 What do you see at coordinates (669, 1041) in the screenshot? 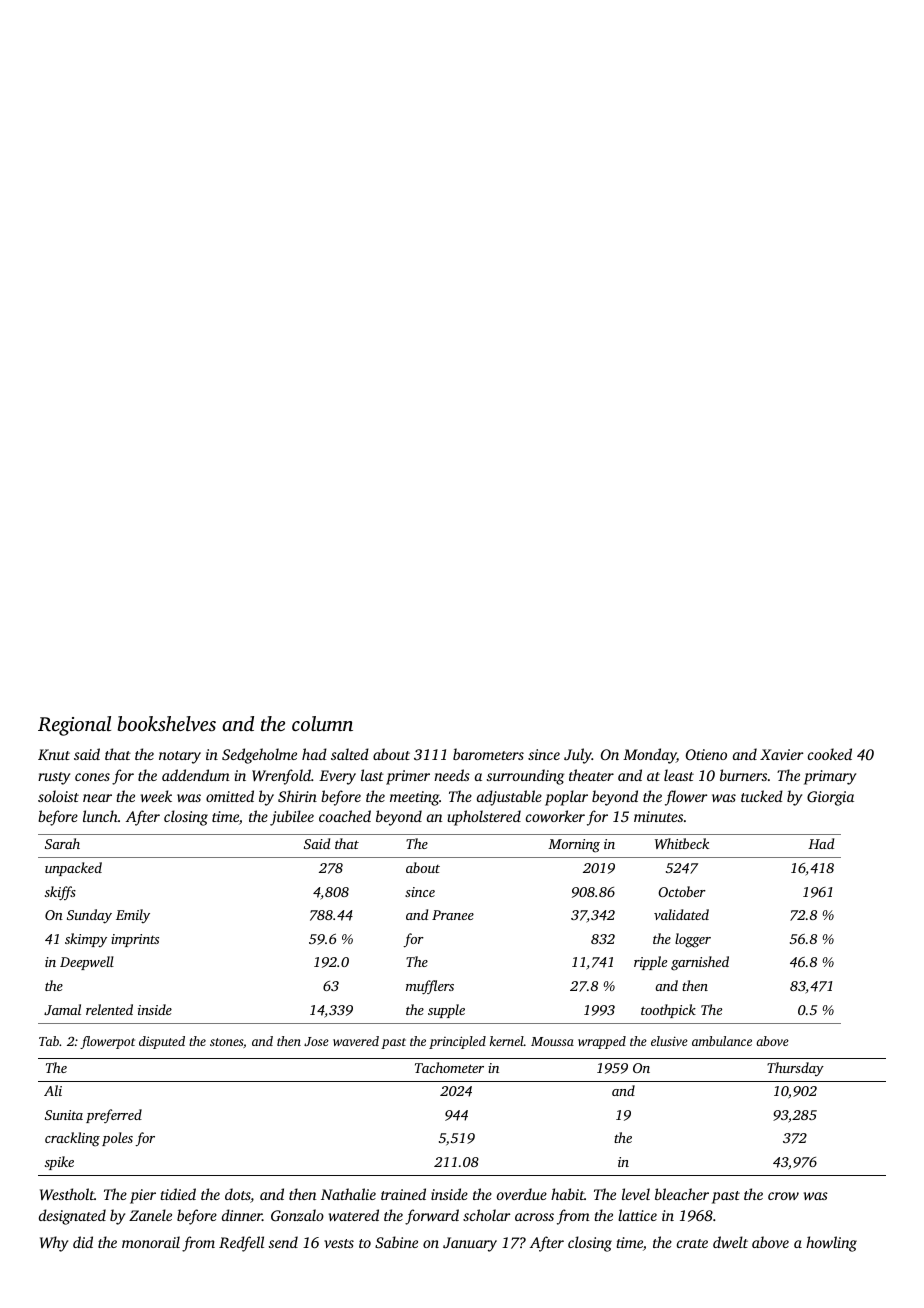
I see `elusive` at bounding box center [669, 1041].
